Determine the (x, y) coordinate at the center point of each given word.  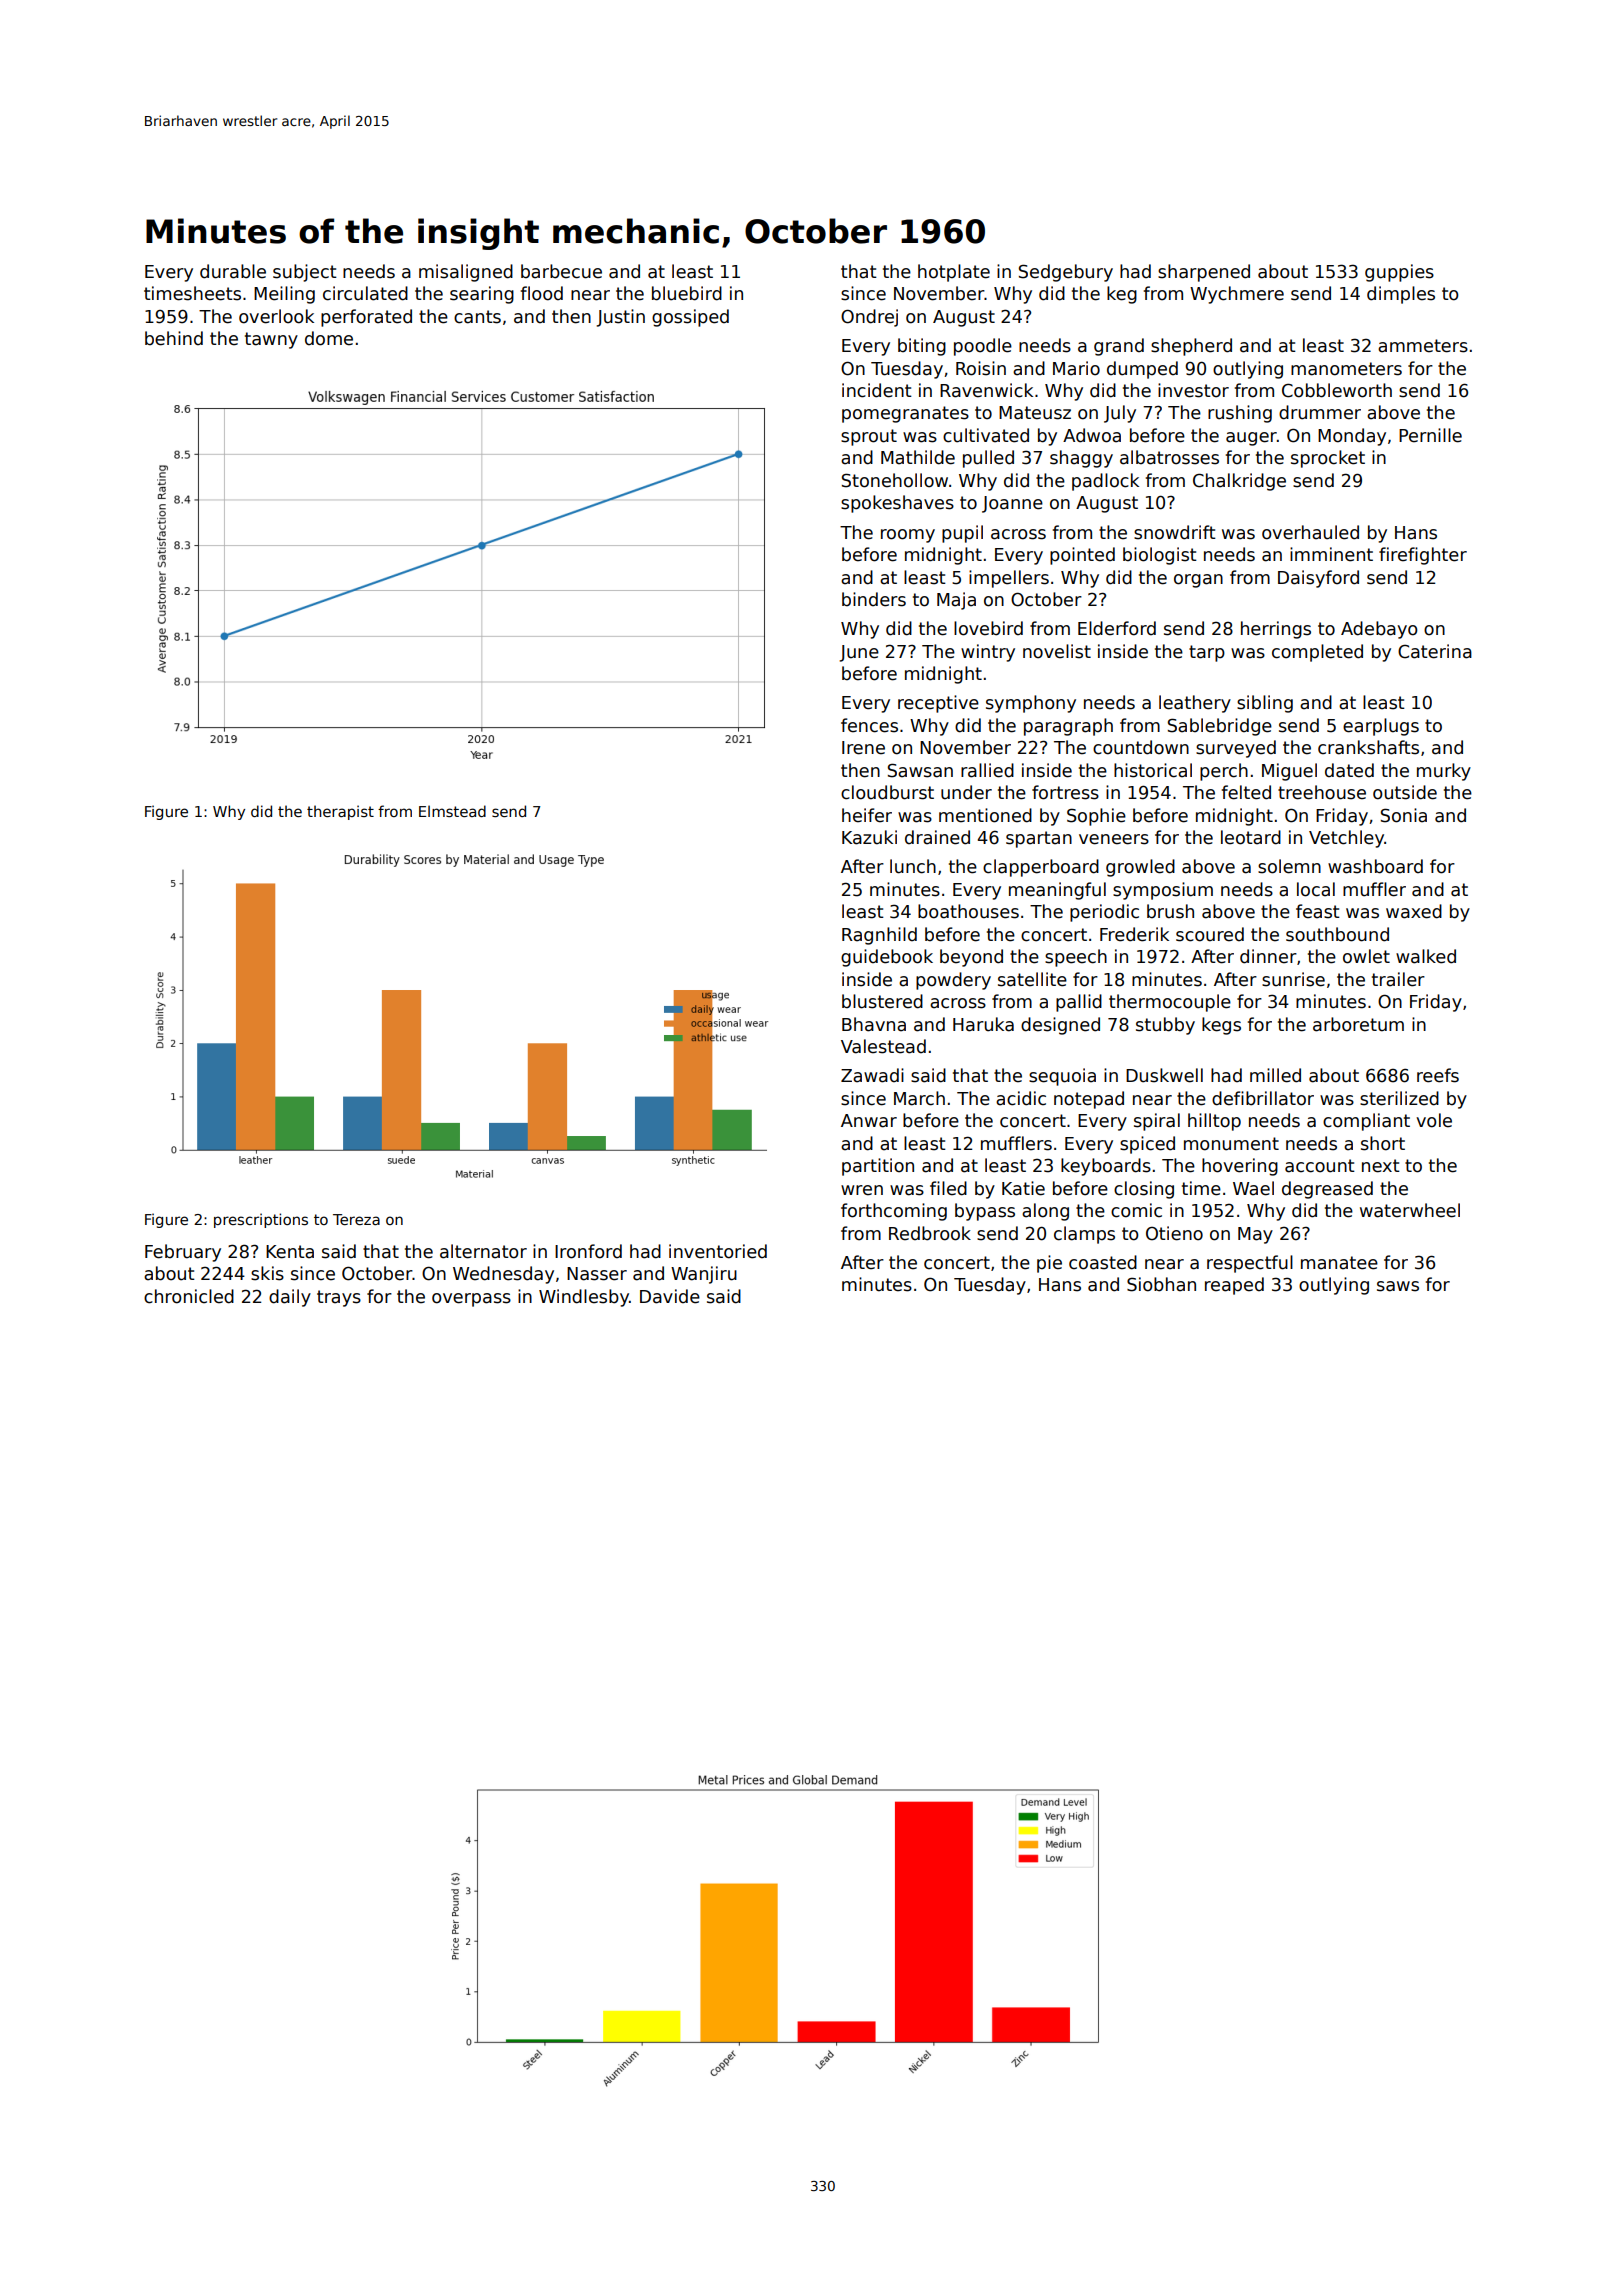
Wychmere (1237, 295)
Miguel (1289, 772)
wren (862, 1190)
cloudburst (887, 792)
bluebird (687, 293)
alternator (483, 1251)
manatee (1339, 1263)
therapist (340, 812)
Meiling (284, 295)
